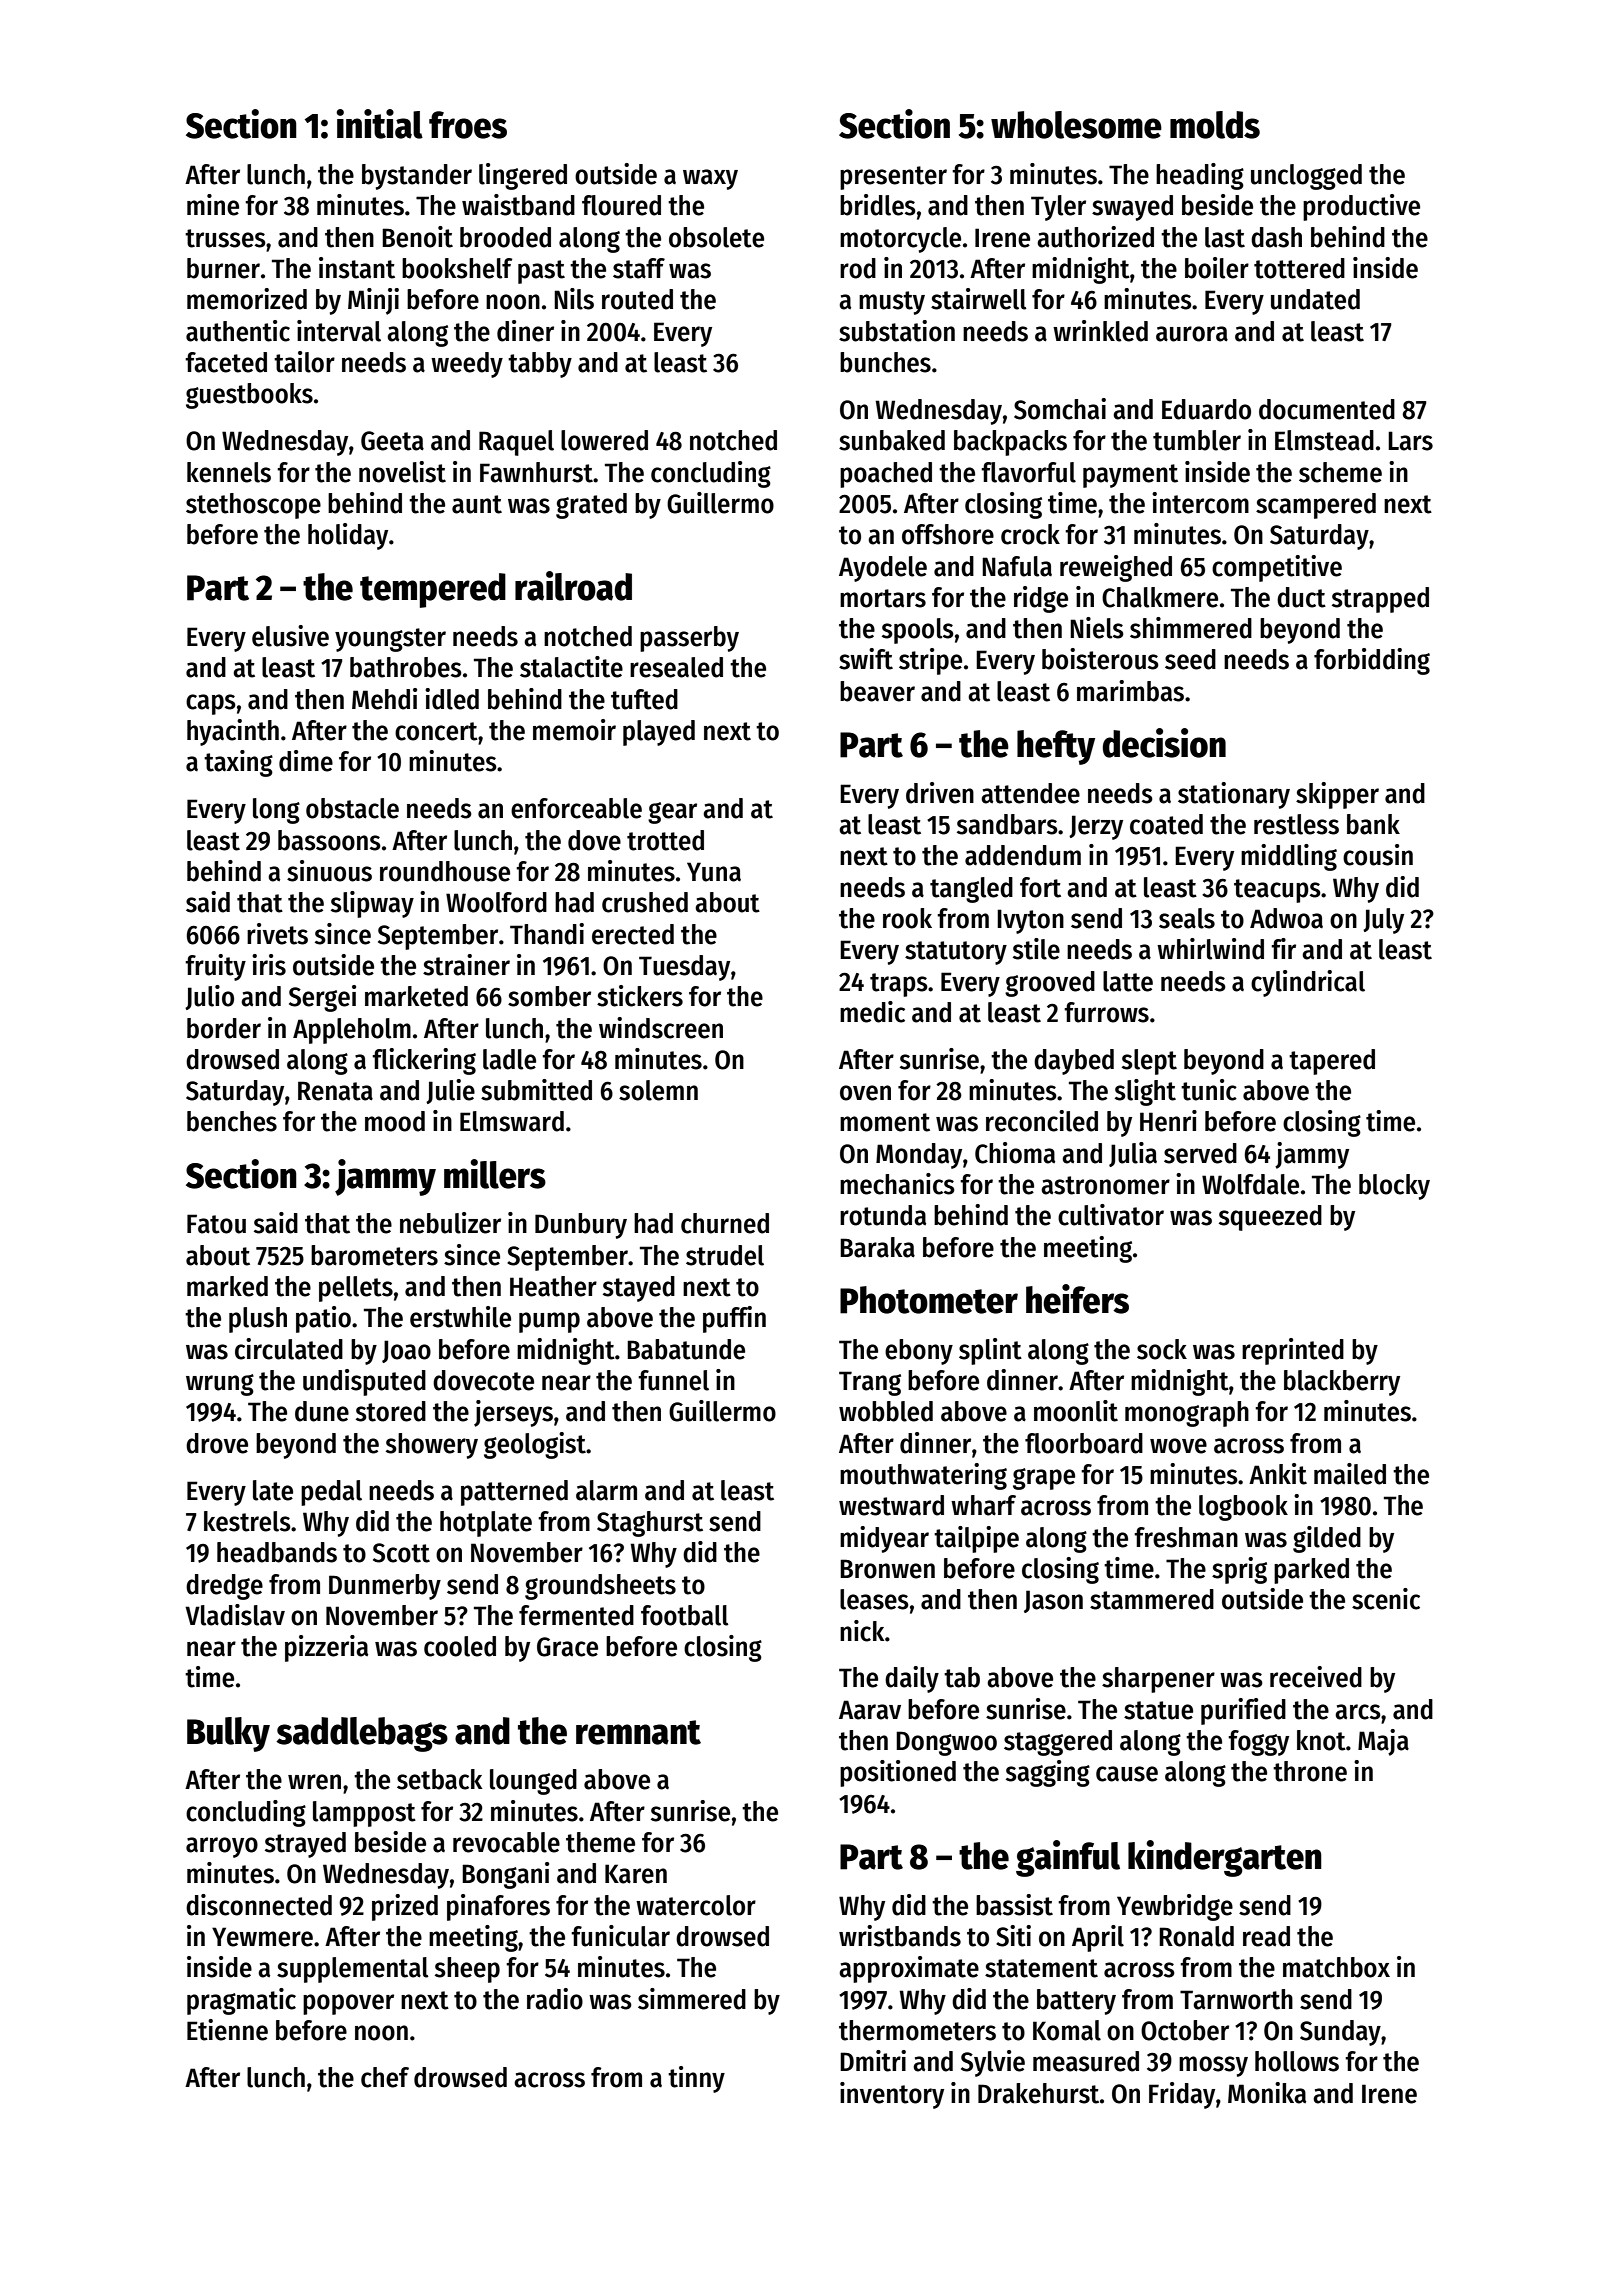 This screenshot has width=1620, height=2292. I want to click on driven, so click(940, 793).
